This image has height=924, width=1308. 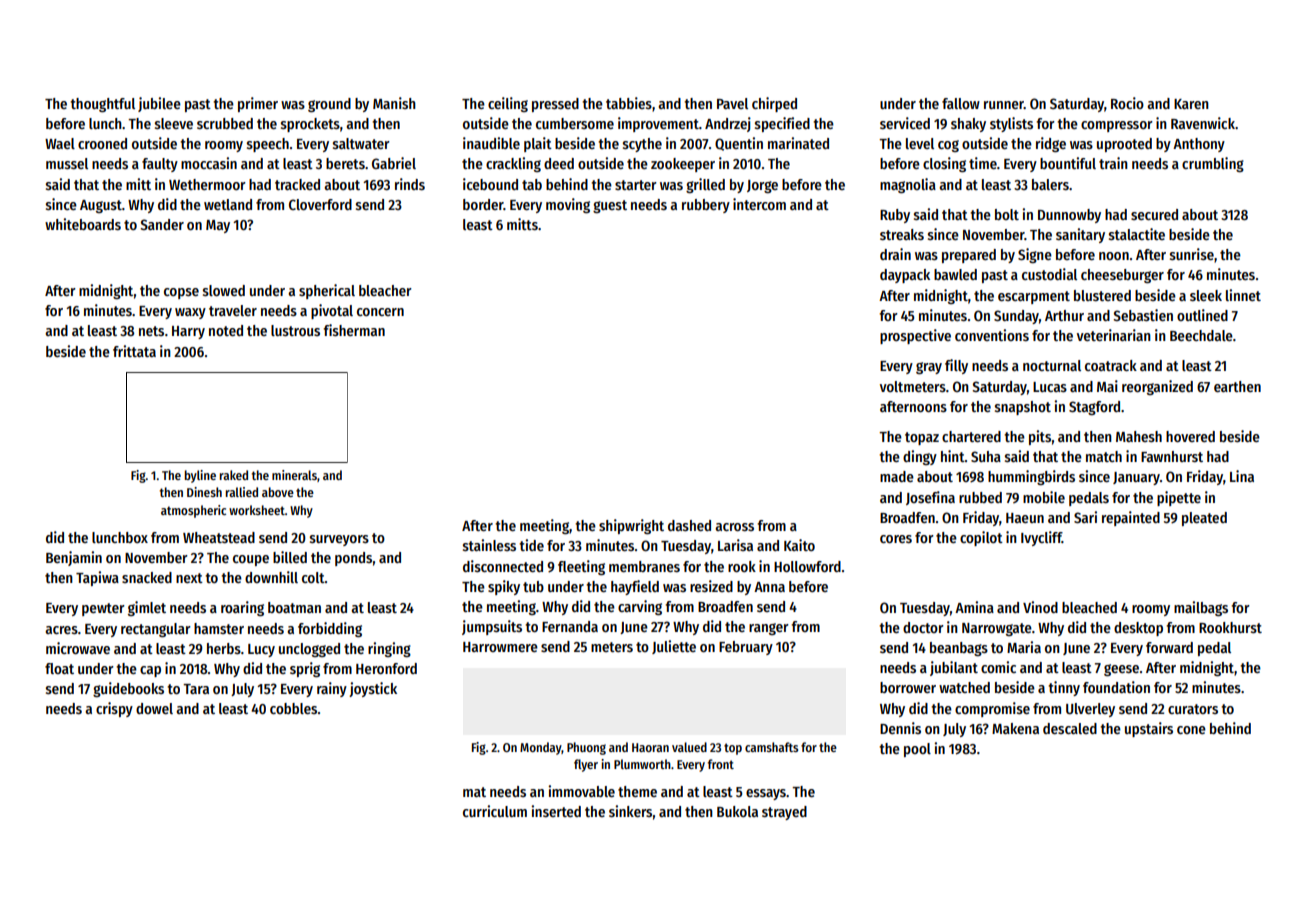 What do you see at coordinates (762, 186) in the image?
I see `Jorge` at bounding box center [762, 186].
